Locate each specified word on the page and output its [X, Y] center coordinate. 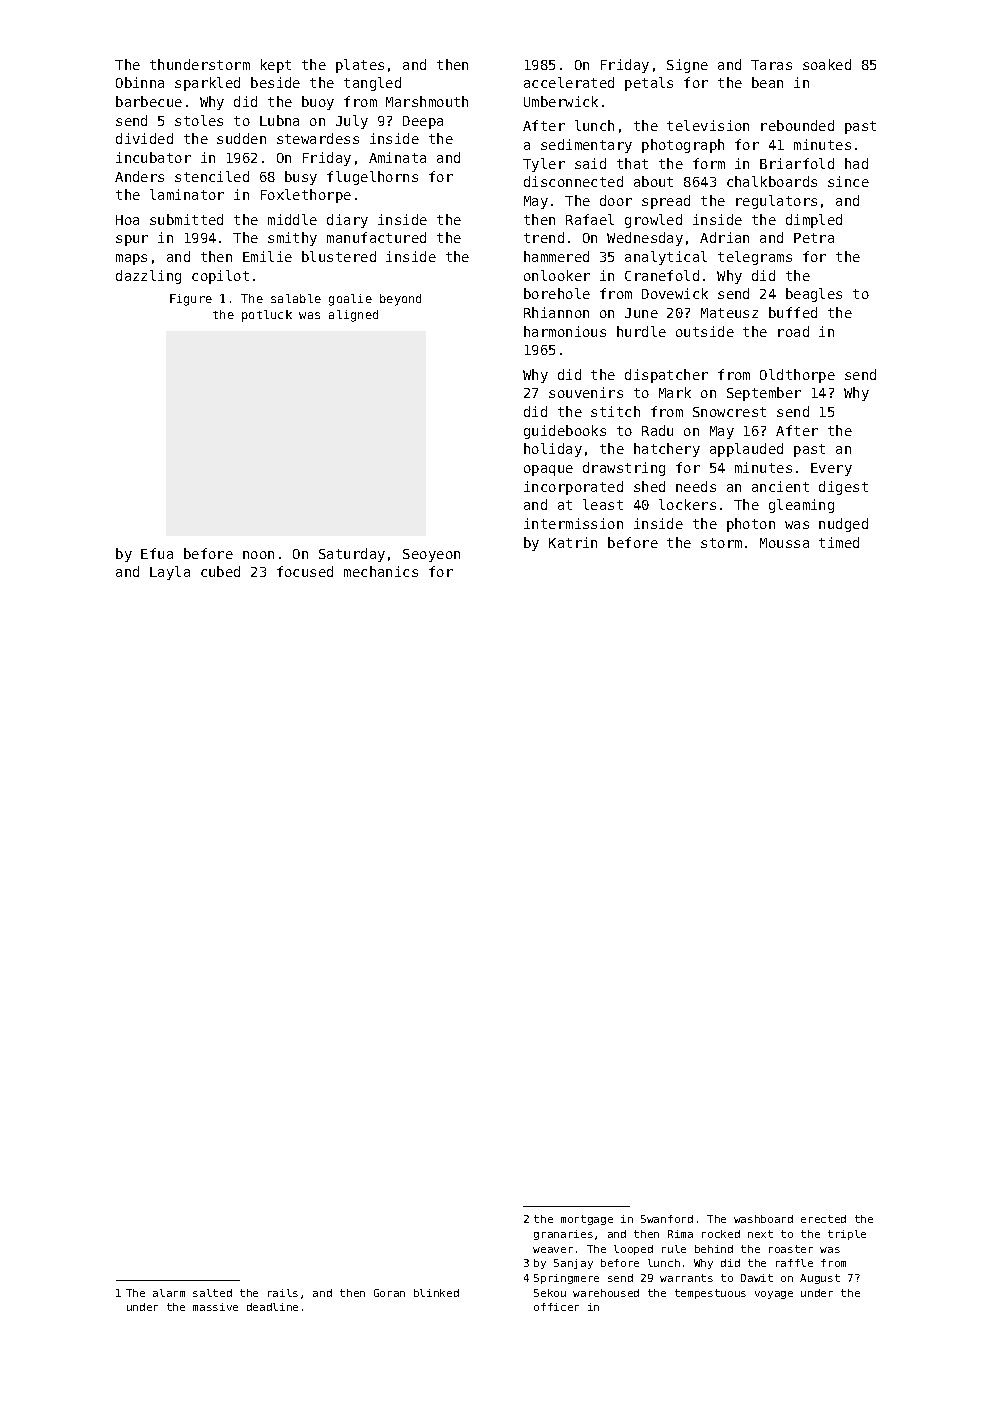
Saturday [352, 555]
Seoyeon [431, 555]
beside [275, 82]
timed [839, 542]
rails [283, 1293]
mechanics [381, 571]
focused [305, 571]
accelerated [569, 82]
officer [556, 1307]
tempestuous [710, 1294]
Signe [687, 66]
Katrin [573, 542]
